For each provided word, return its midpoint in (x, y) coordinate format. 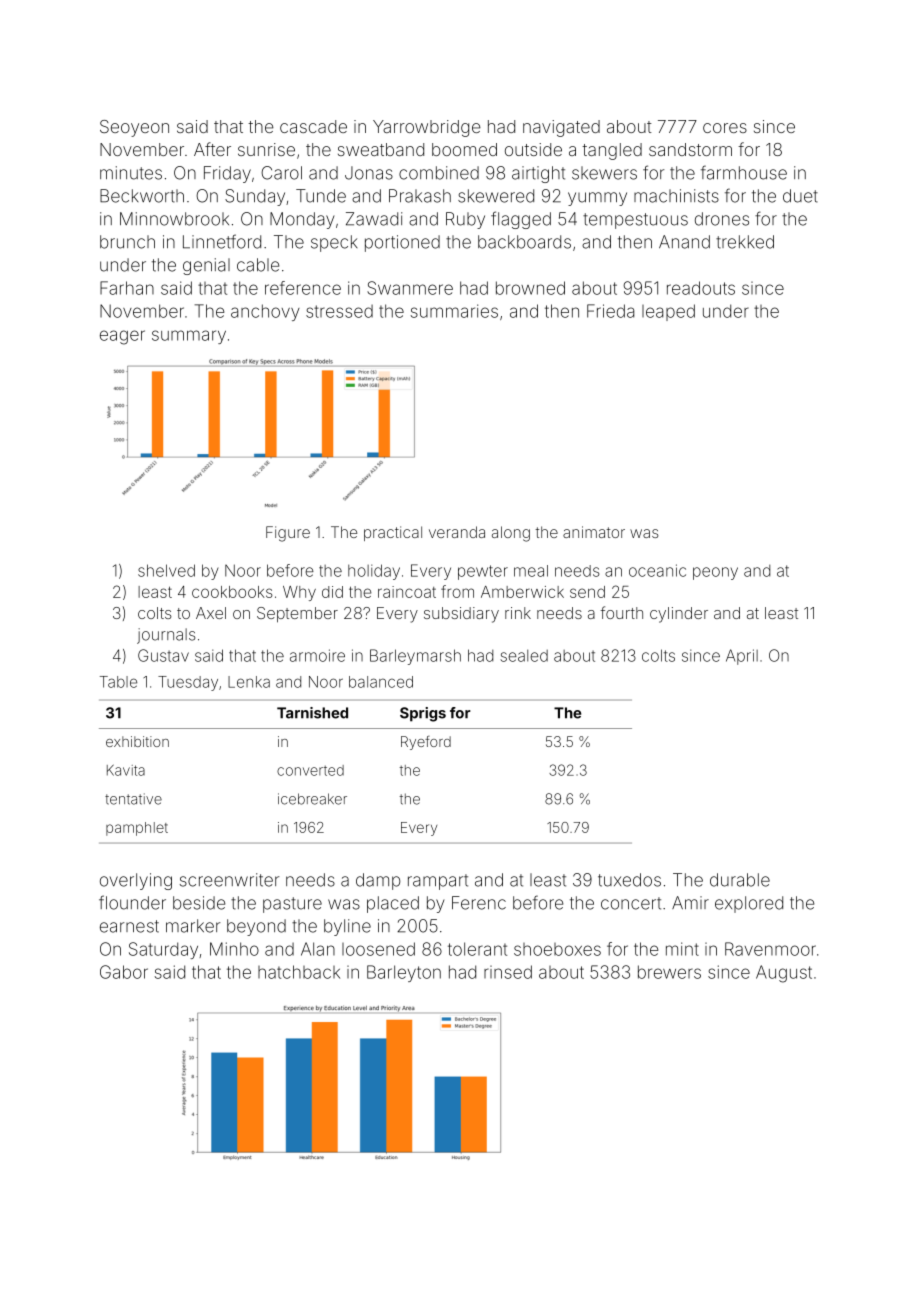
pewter (483, 572)
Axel (211, 613)
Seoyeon (134, 128)
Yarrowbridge (427, 128)
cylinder (679, 615)
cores (725, 128)
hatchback (299, 972)
